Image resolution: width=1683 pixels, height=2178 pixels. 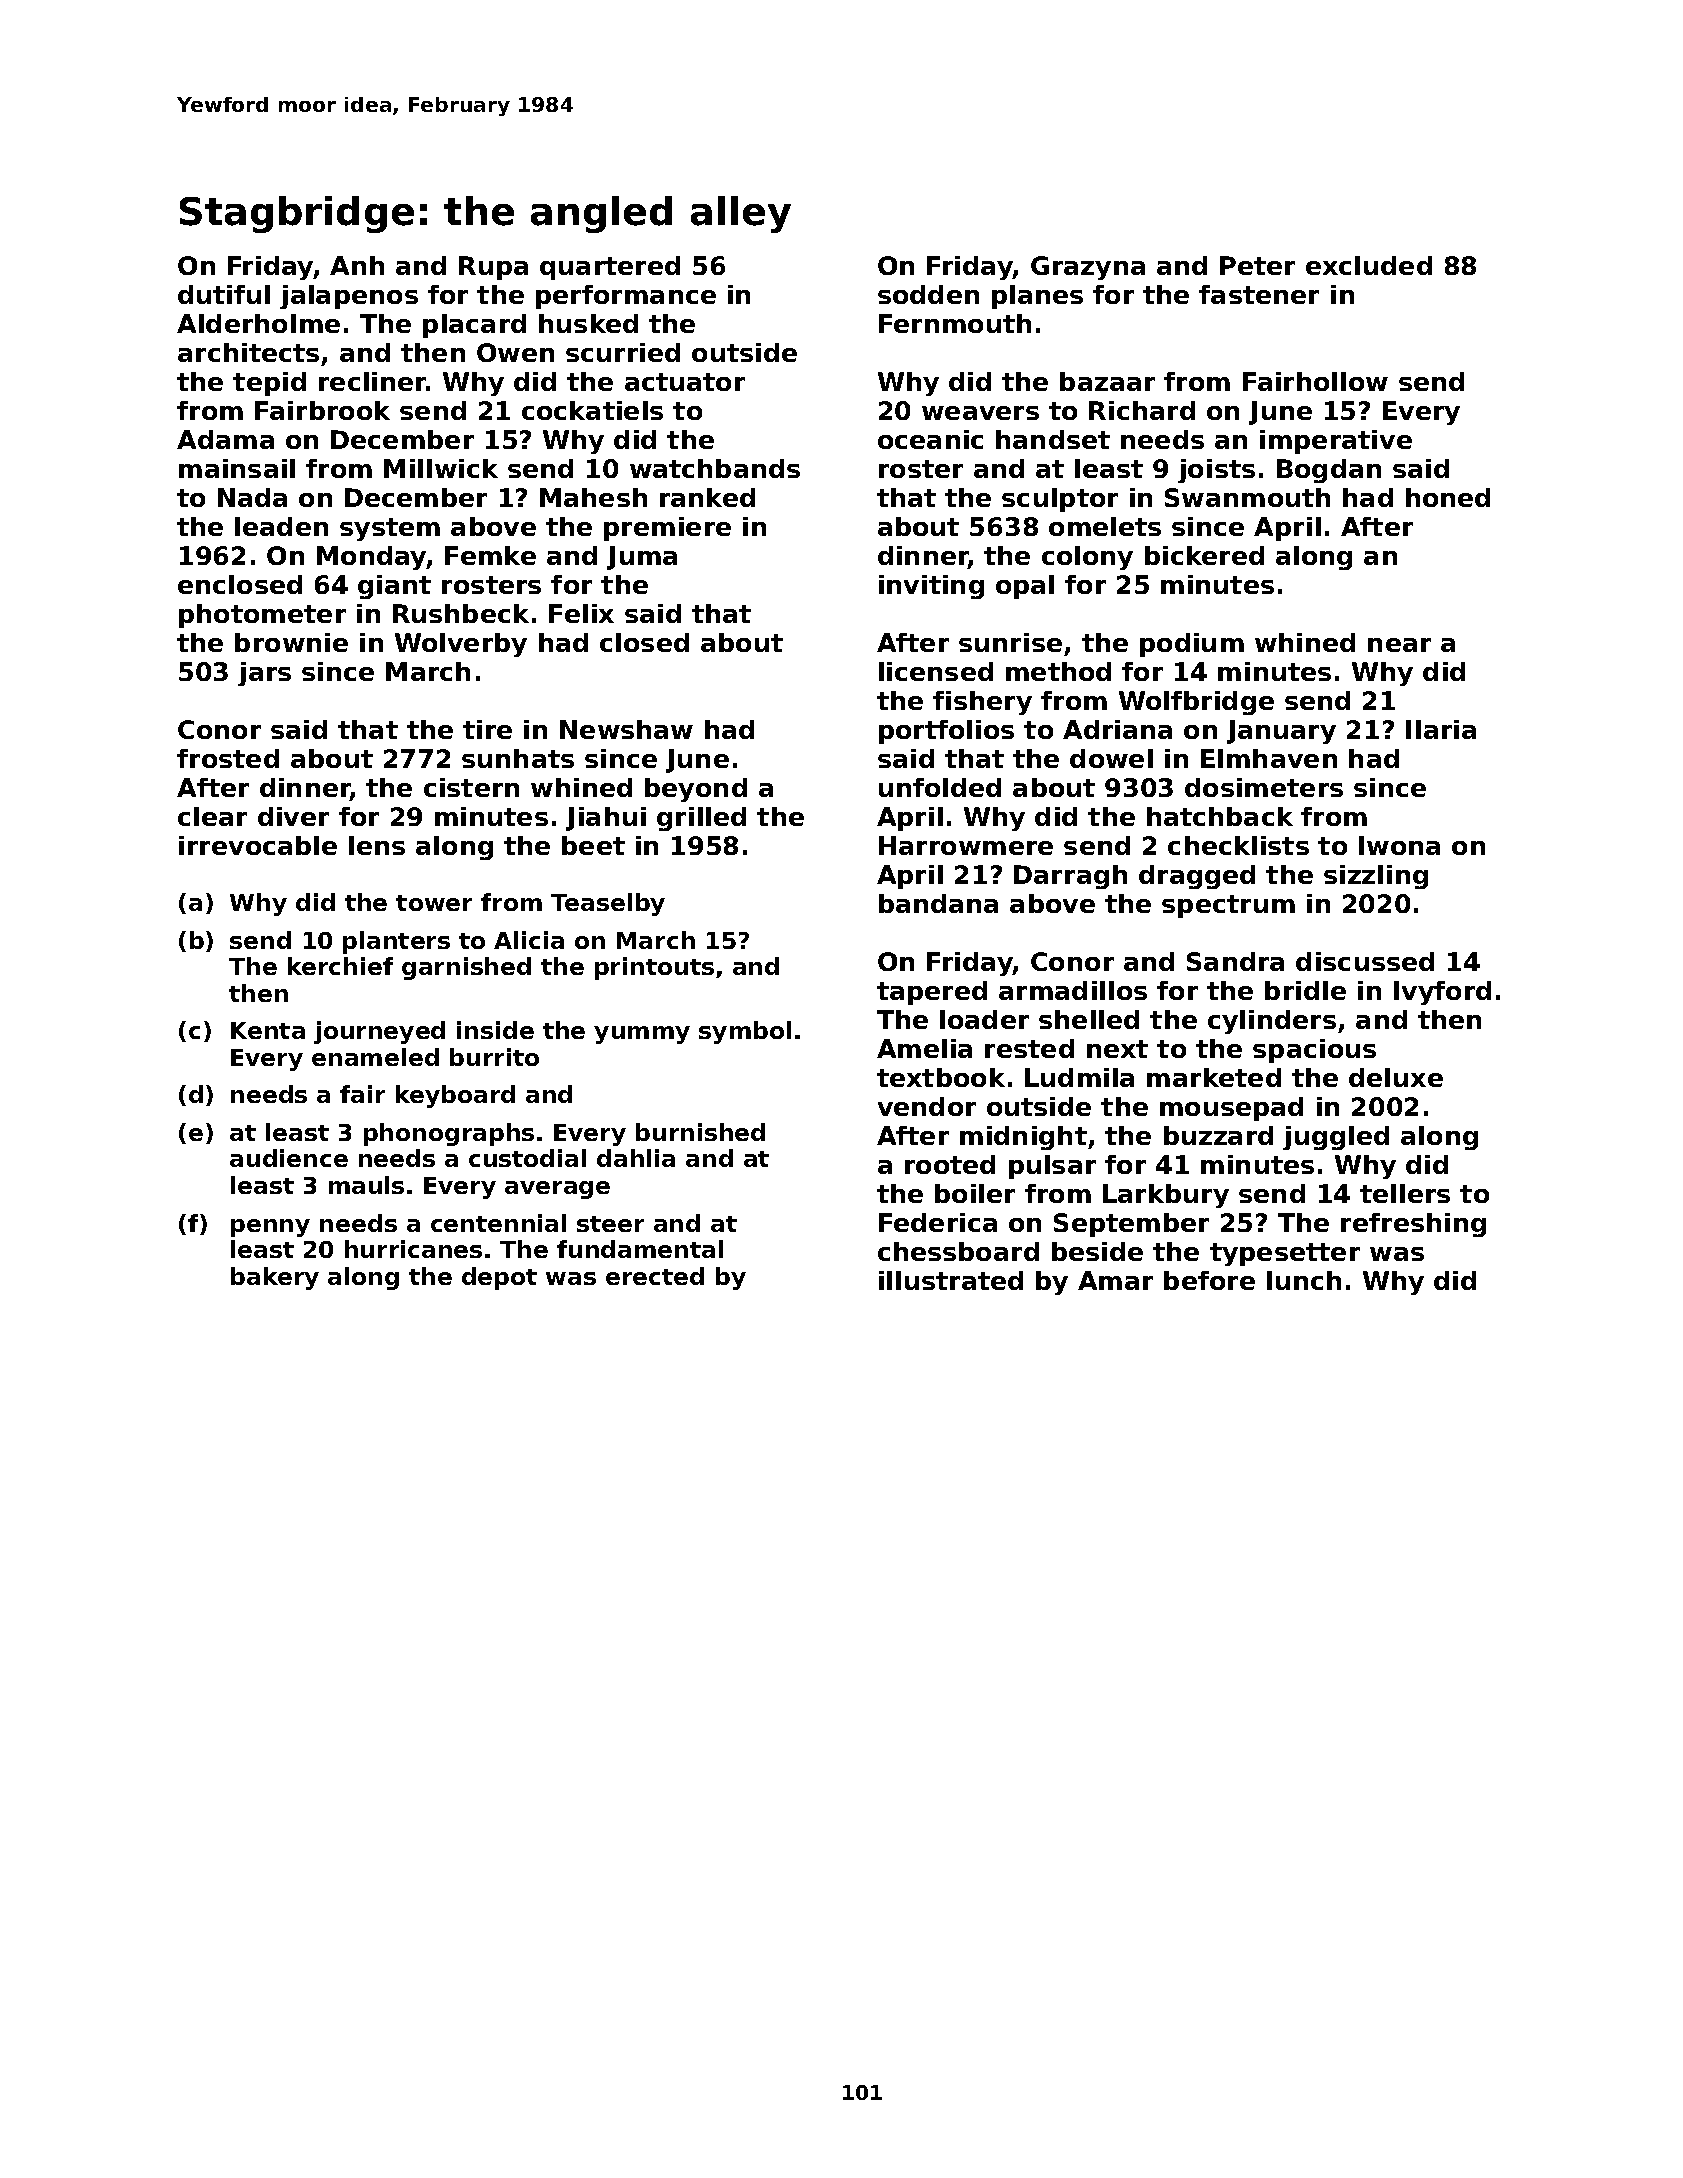 I want to click on clear, so click(x=212, y=816).
